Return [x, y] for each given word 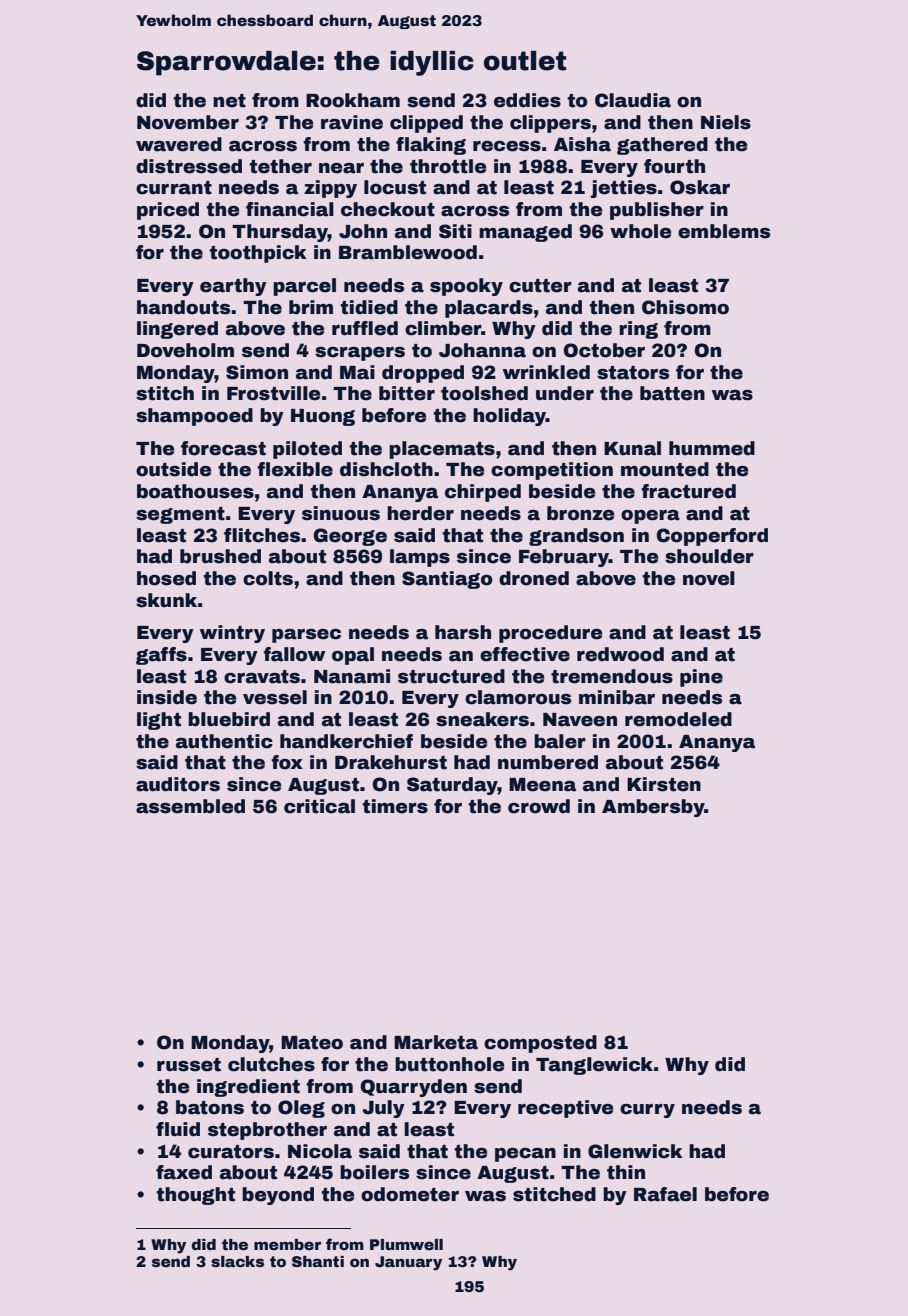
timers [395, 806]
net [229, 101]
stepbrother [267, 1131]
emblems [724, 231]
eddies [527, 100]
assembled [190, 806]
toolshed [484, 393]
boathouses [195, 491]
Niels [726, 122]
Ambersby [653, 808]
